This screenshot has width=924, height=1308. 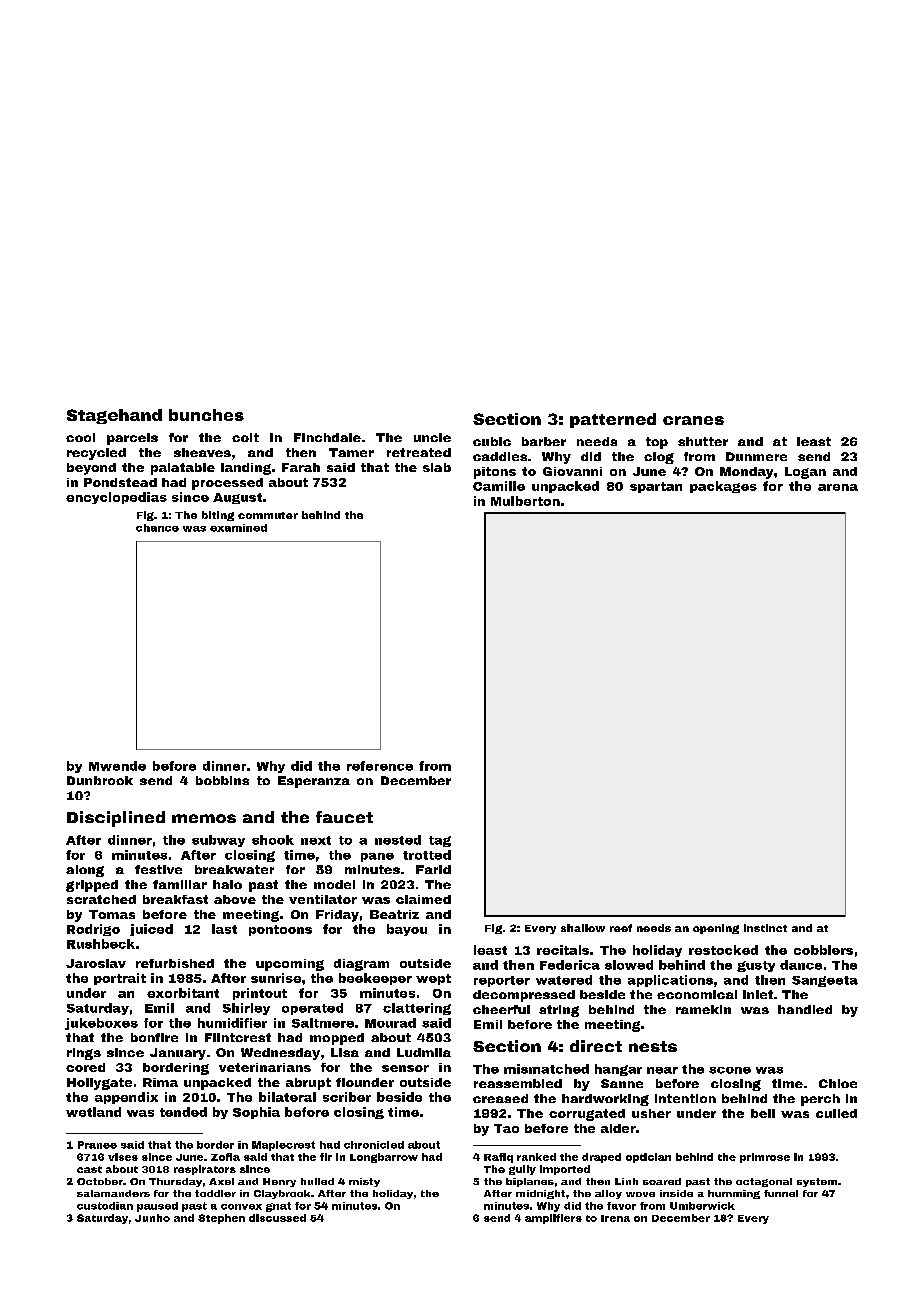 What do you see at coordinates (152, 1218) in the screenshot?
I see `Junho` at bounding box center [152, 1218].
